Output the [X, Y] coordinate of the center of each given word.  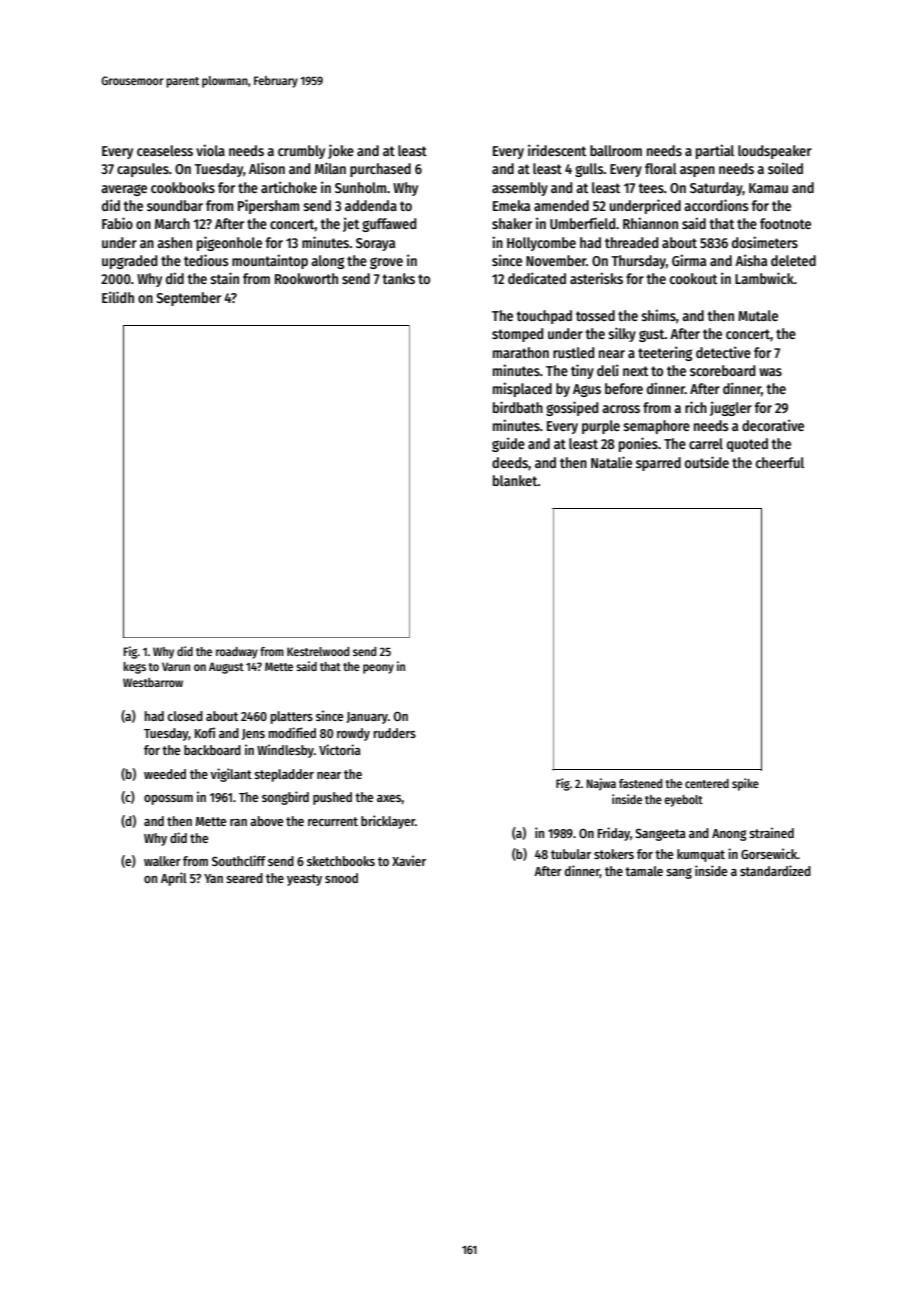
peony [378, 669]
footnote [785, 223]
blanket [515, 480]
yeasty [304, 880]
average [124, 190]
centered [707, 783]
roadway [237, 653]
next [635, 371]
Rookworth [306, 278]
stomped [517, 335]
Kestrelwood [318, 651]
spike [745, 784]
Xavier [409, 860]
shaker [512, 223]
